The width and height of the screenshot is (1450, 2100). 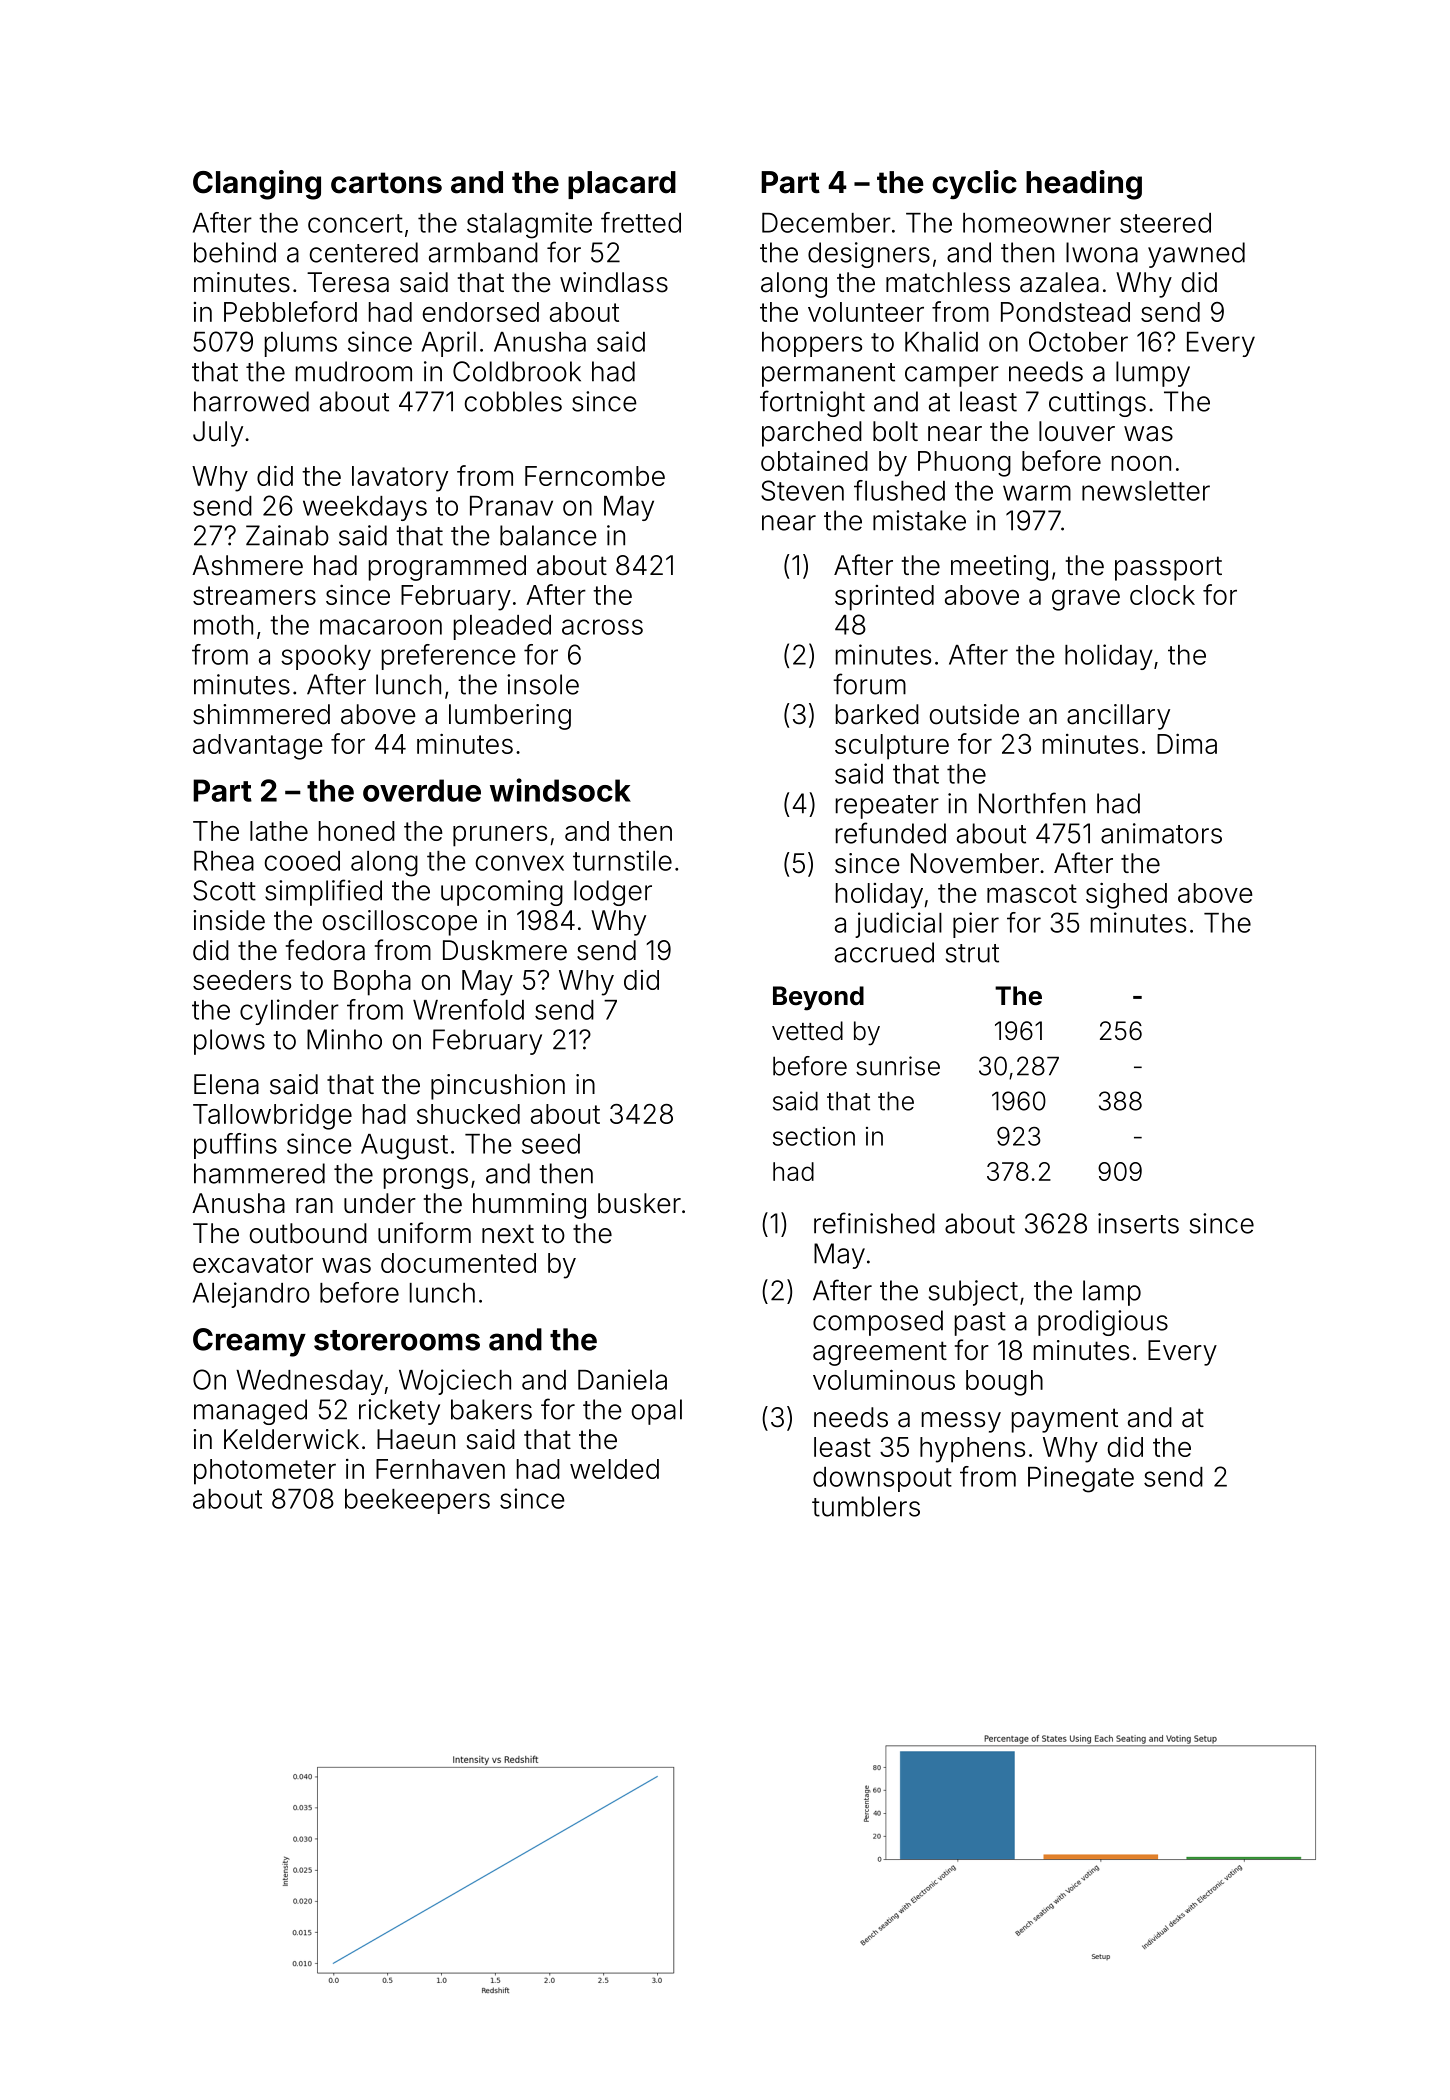 What do you see at coordinates (257, 185) in the screenshot?
I see `Clanging` at bounding box center [257, 185].
